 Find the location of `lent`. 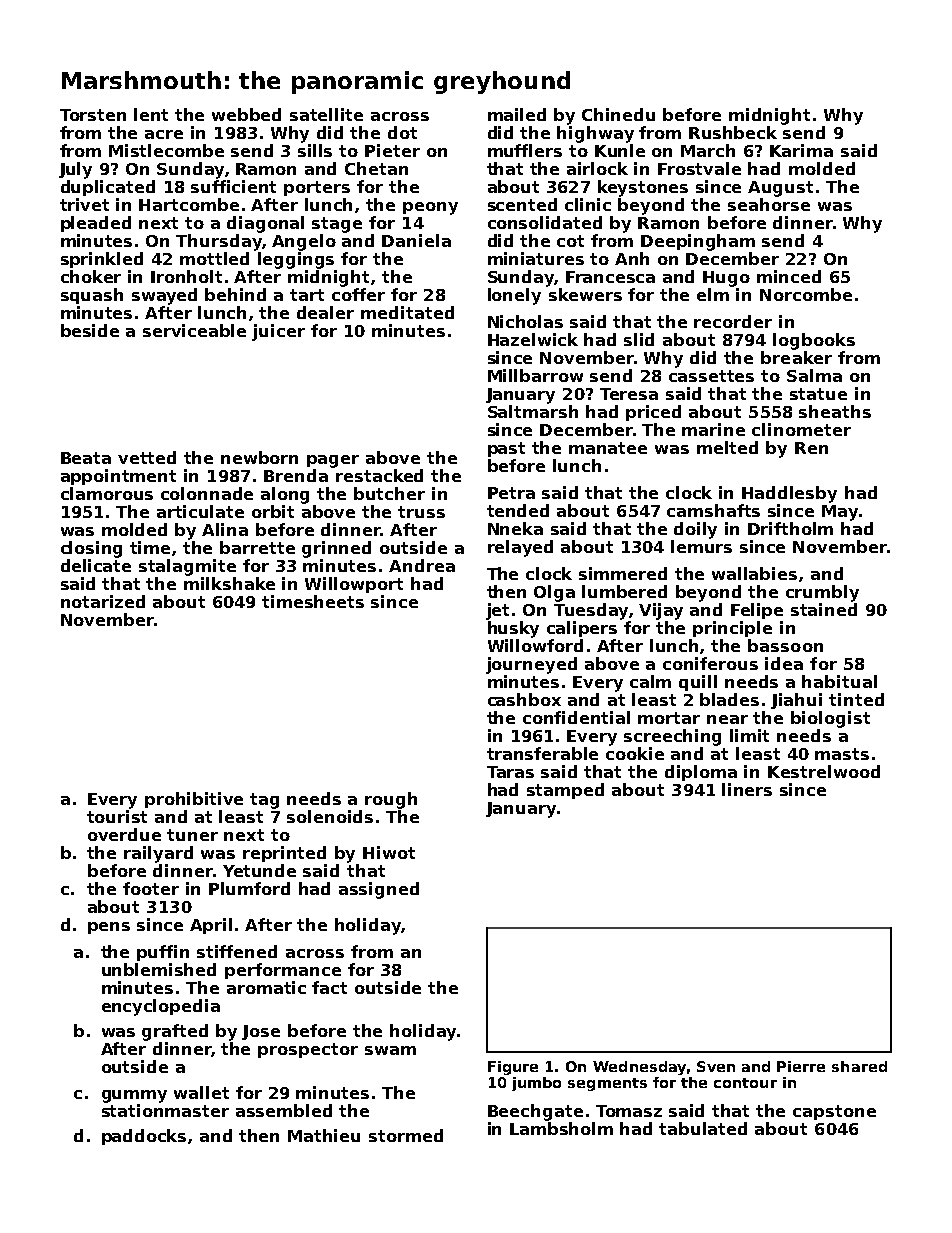

lent is located at coordinates (151, 114).
